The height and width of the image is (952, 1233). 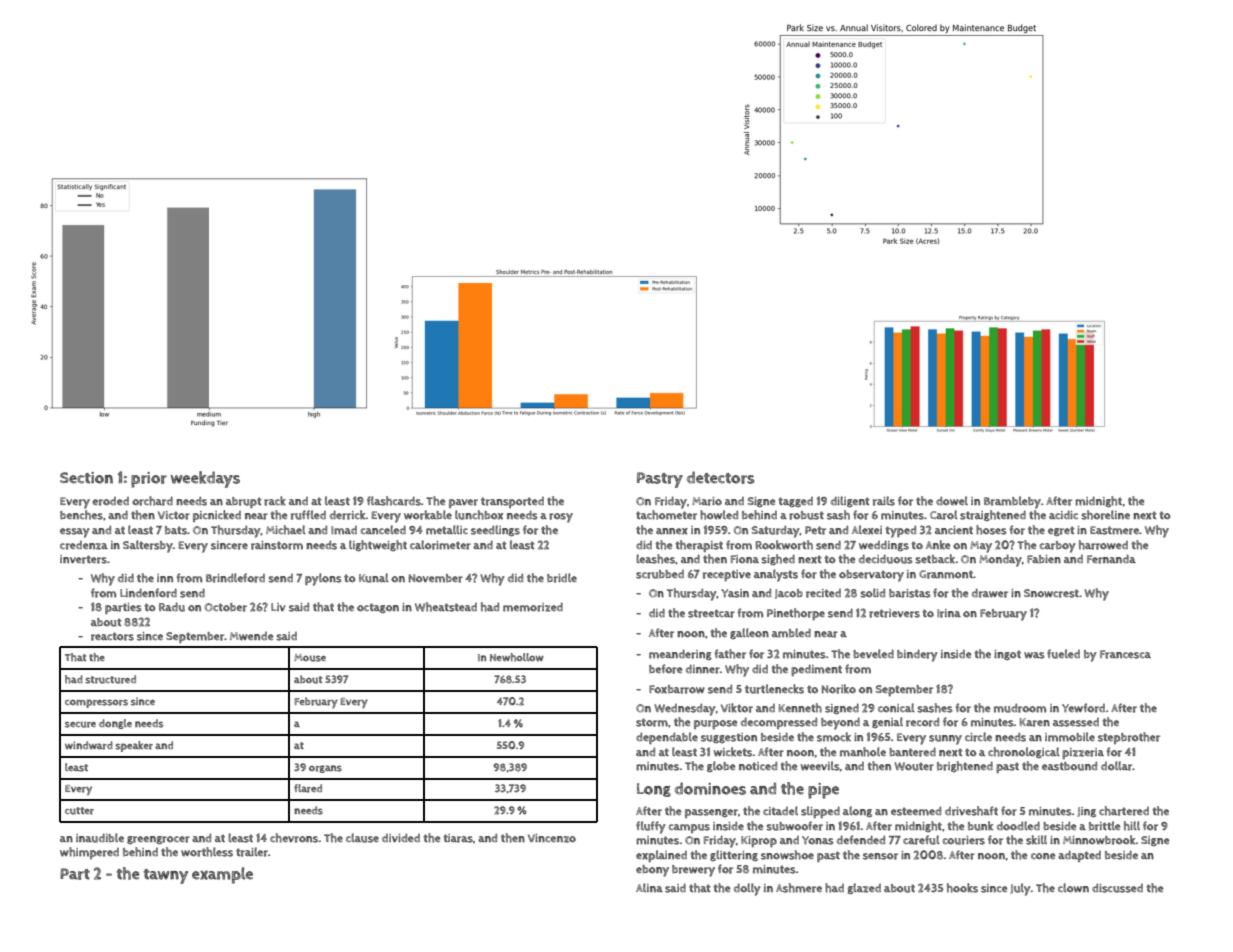 What do you see at coordinates (446, 607) in the image?
I see `Wheatstead` at bounding box center [446, 607].
